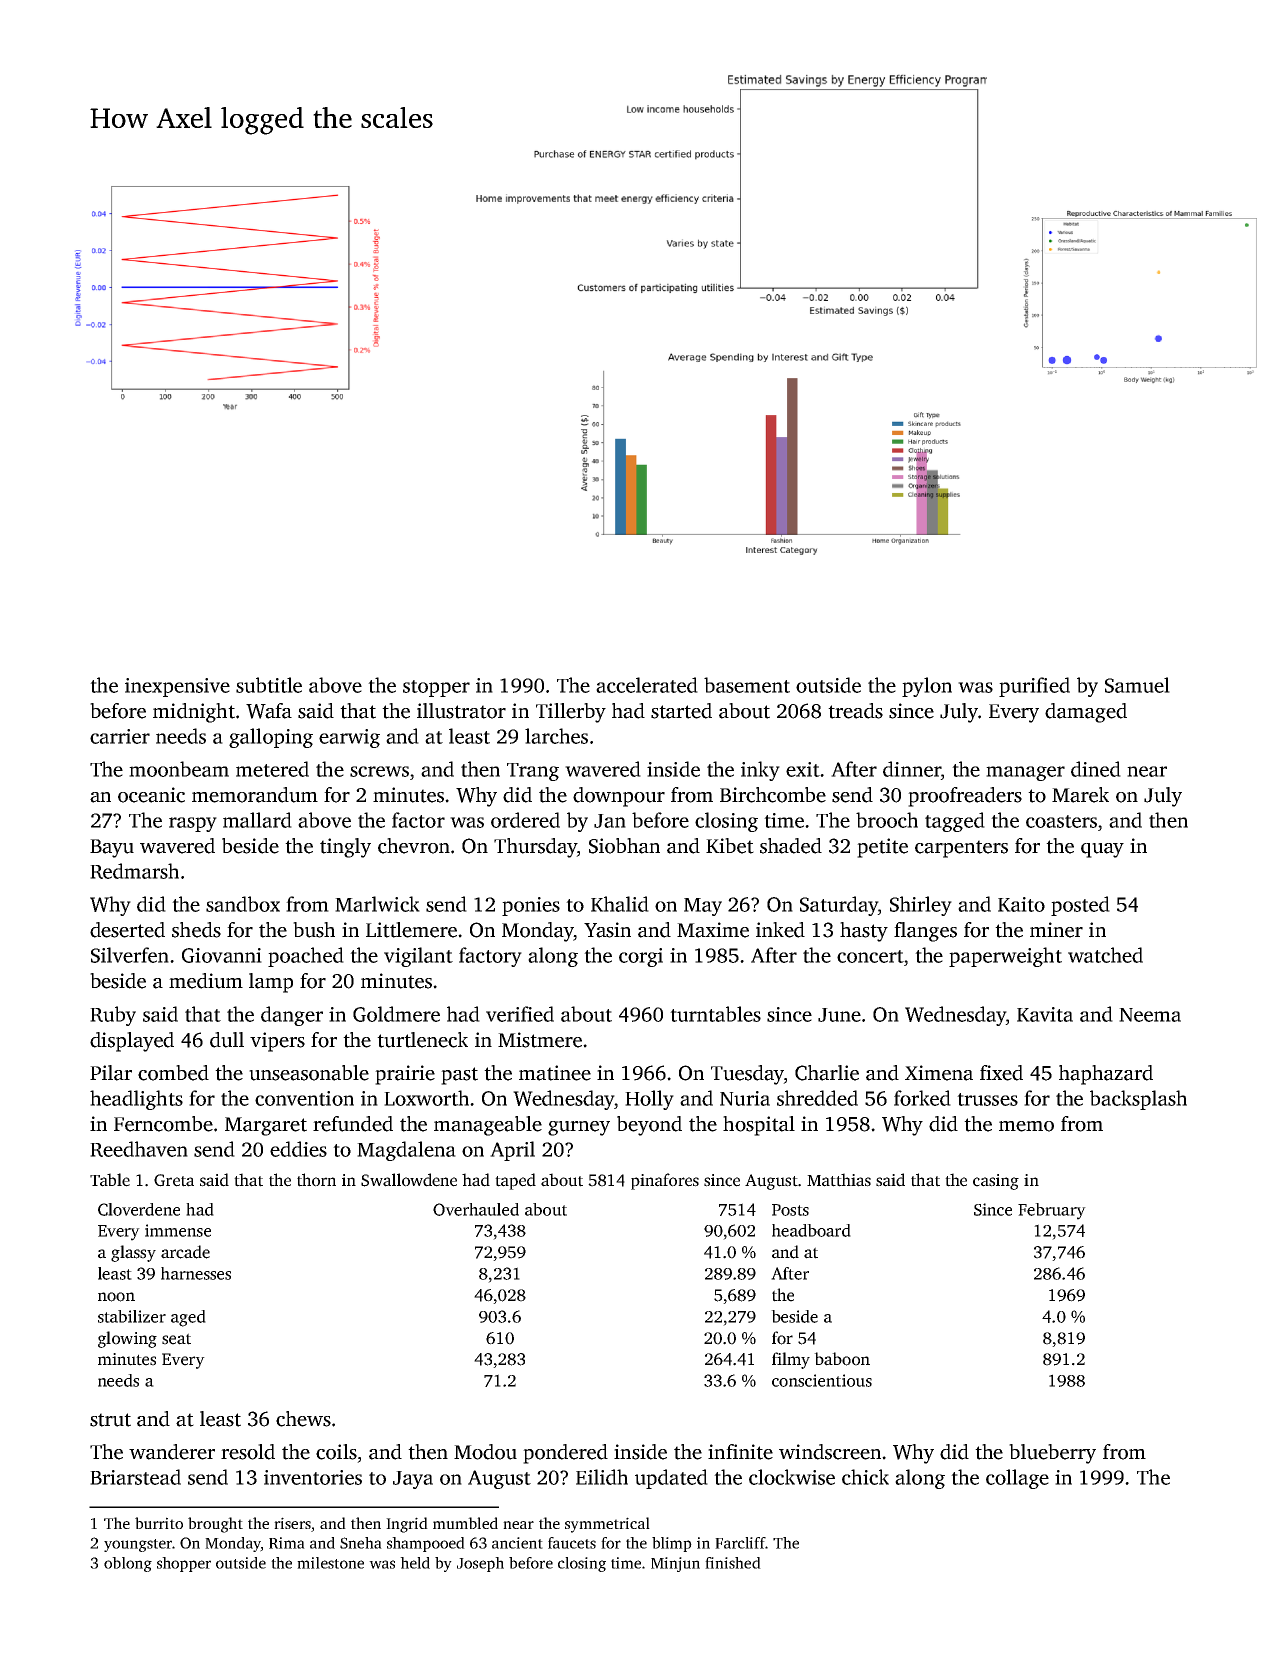  What do you see at coordinates (128, 1564) in the screenshot?
I see `oblong` at bounding box center [128, 1564].
